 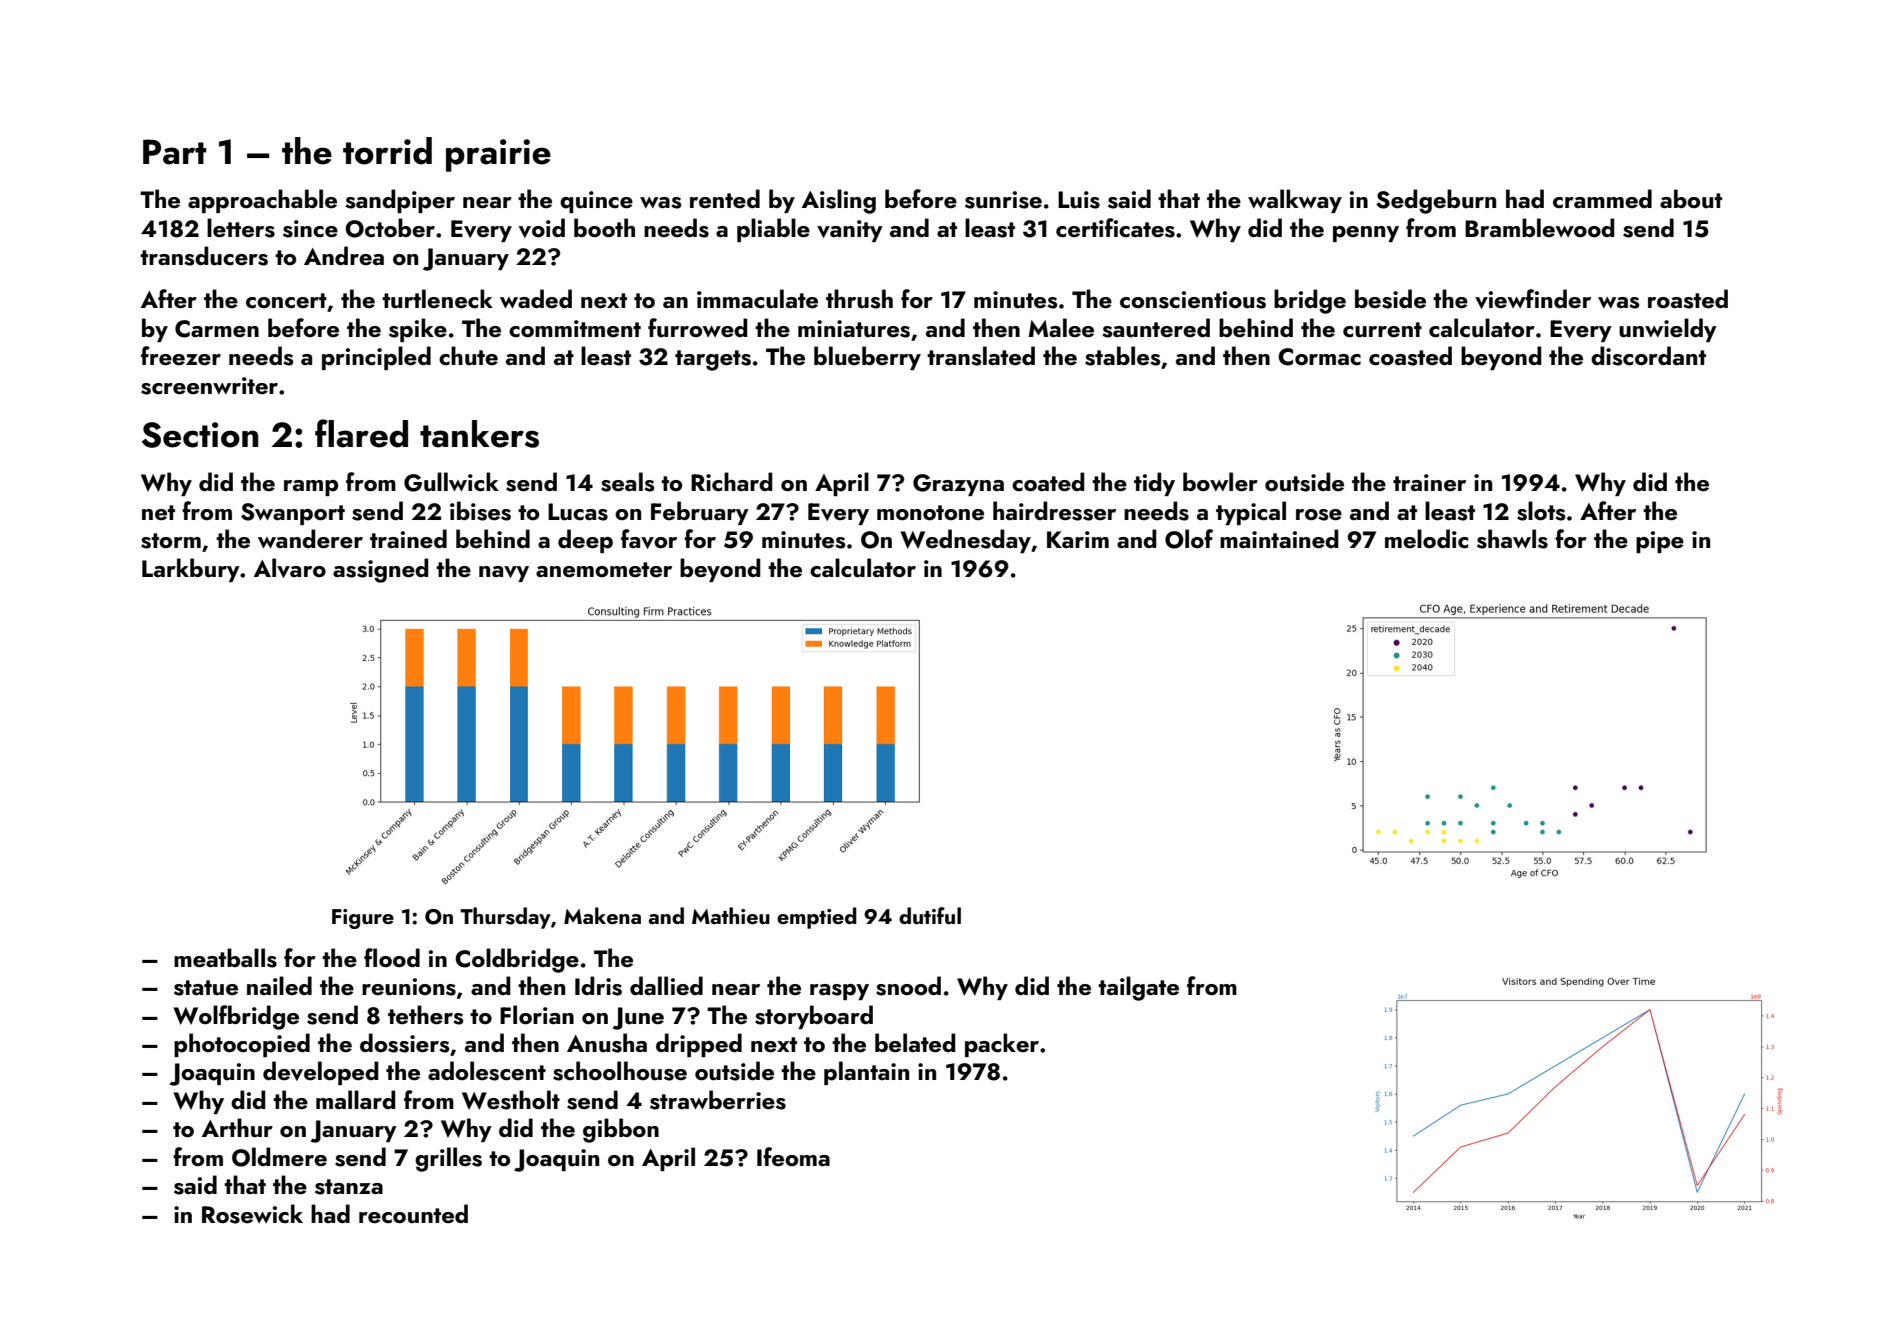 What do you see at coordinates (793, 1156) in the document?
I see `Ifeoma` at bounding box center [793, 1156].
